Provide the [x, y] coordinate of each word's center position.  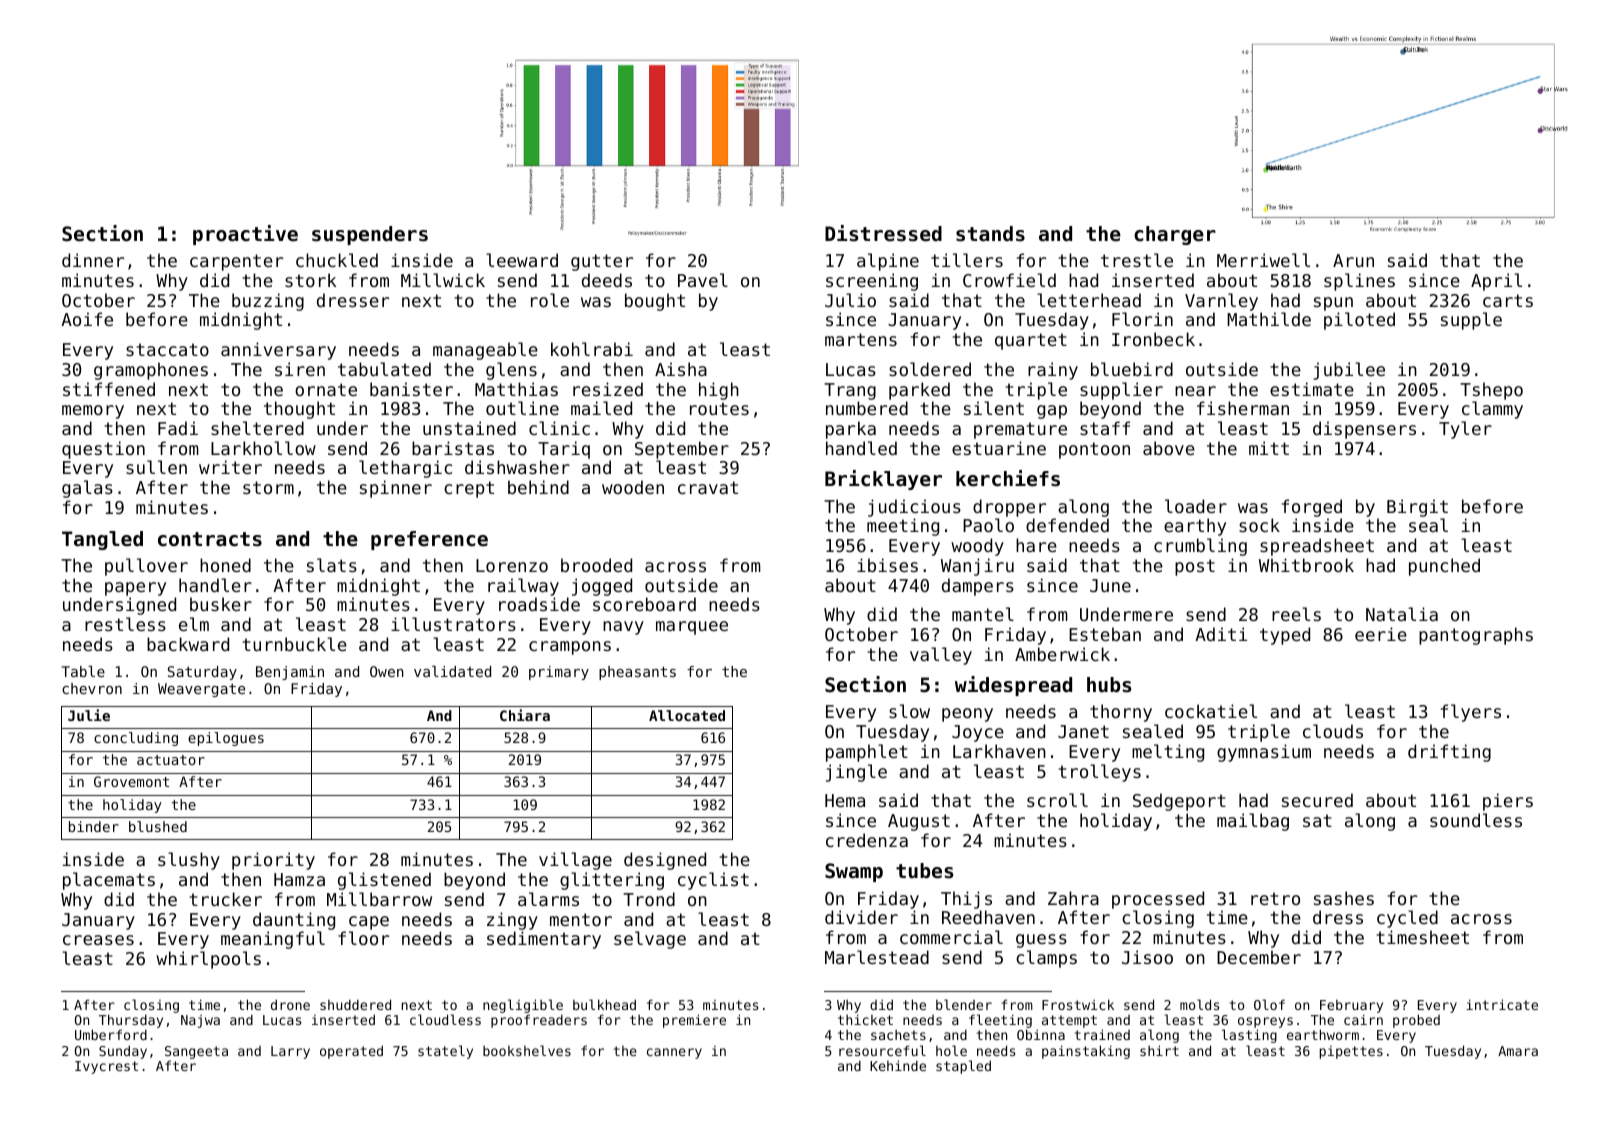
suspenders [370, 235]
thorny [1121, 713]
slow [909, 711]
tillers [967, 260]
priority [273, 861]
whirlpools [208, 960]
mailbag [1253, 822]
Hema [845, 800]
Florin [1142, 319]
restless [125, 624]
